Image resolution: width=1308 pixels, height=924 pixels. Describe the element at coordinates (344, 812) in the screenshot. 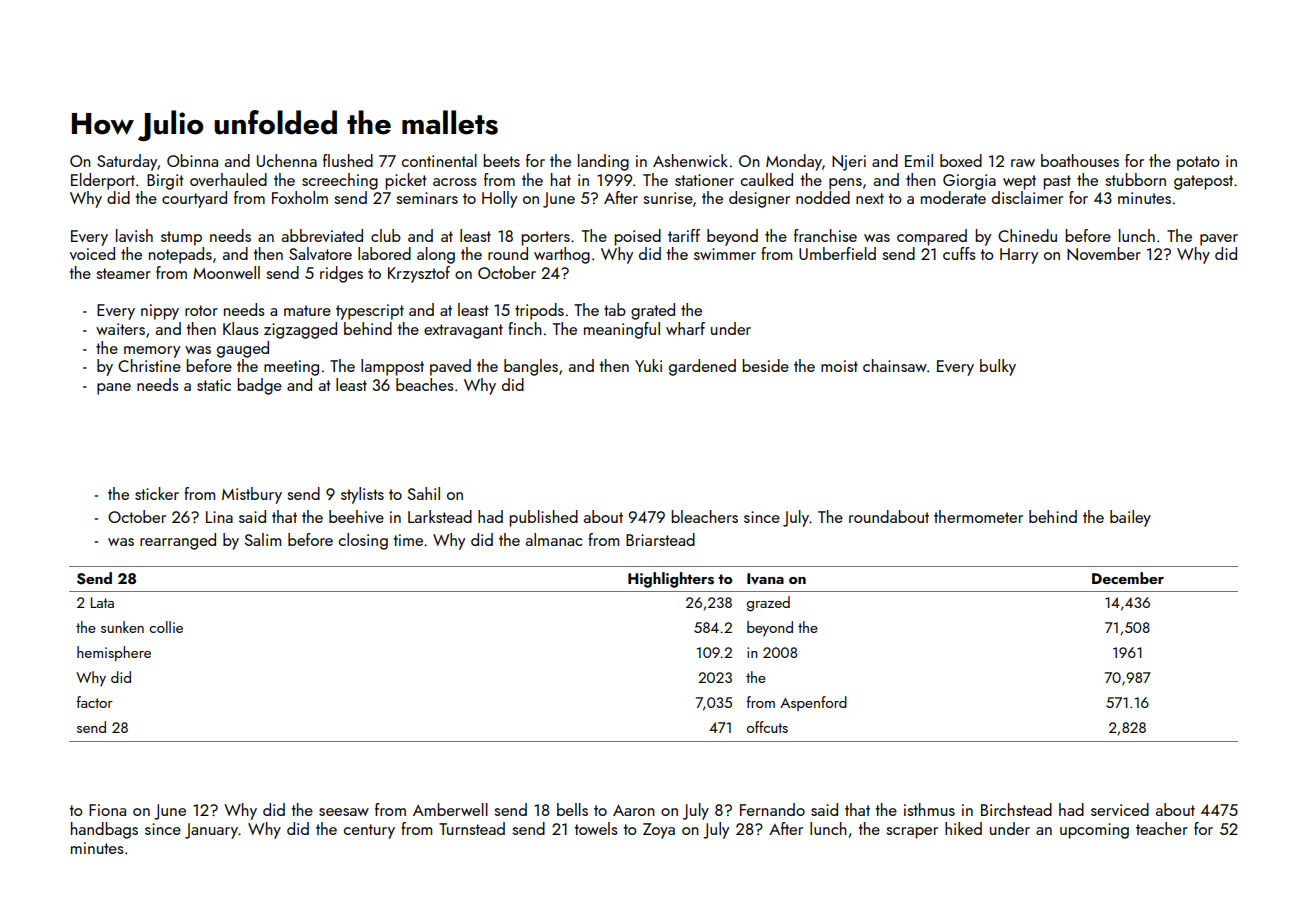

I see `seesaw` at that location.
